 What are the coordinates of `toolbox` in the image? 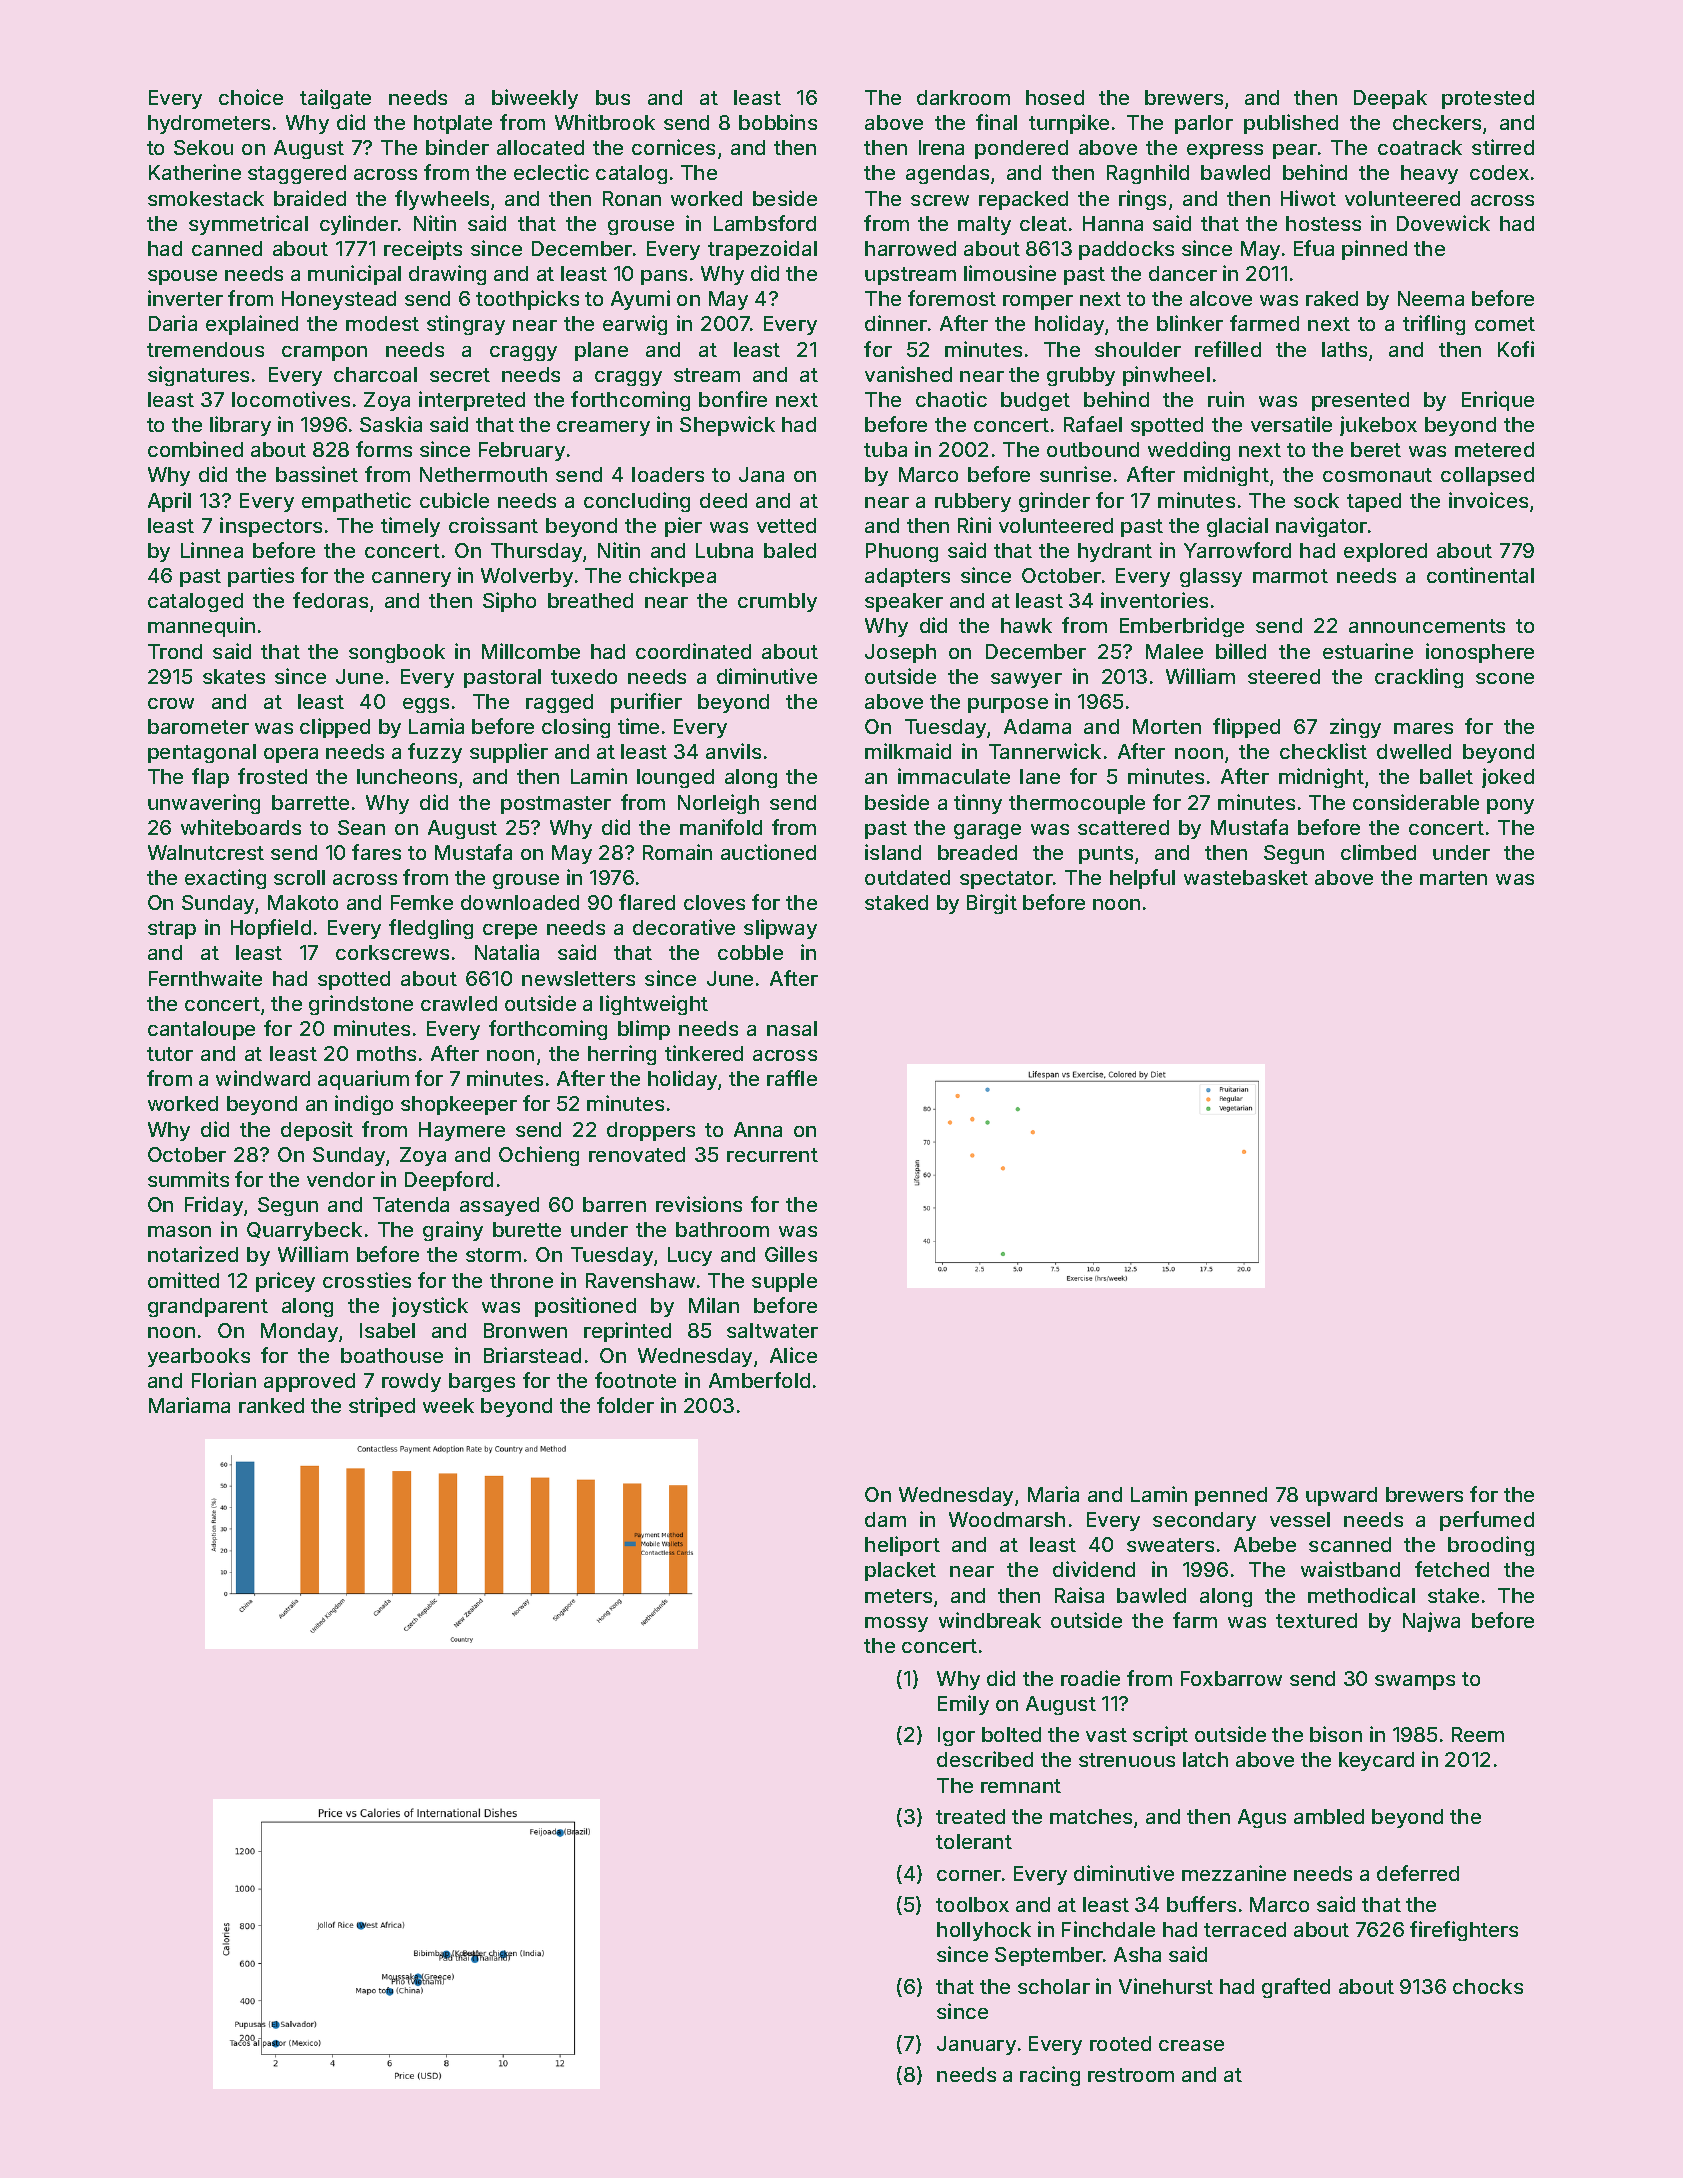 It's located at (972, 1904).
